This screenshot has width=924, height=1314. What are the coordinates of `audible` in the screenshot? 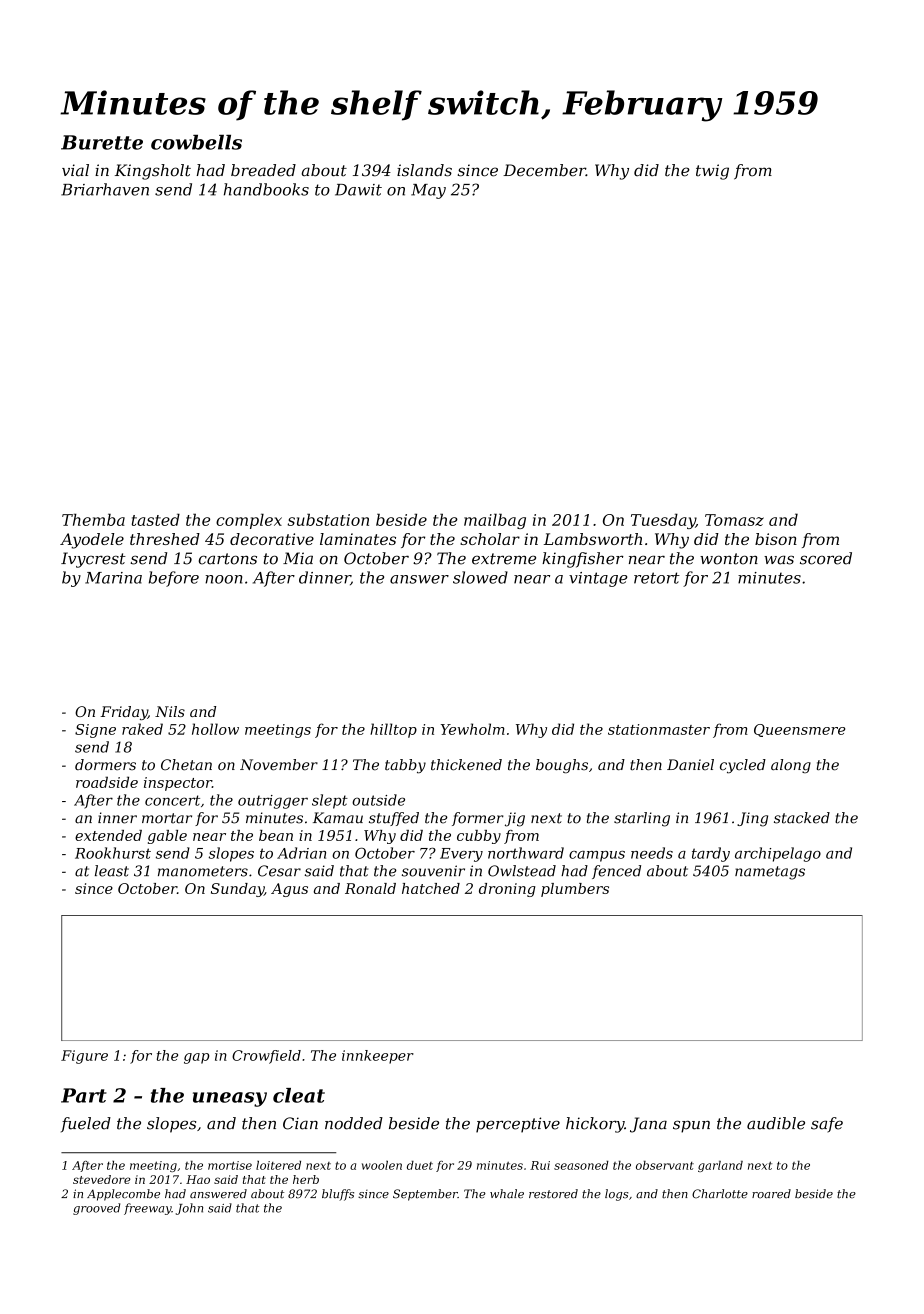 It's located at (776, 1123).
